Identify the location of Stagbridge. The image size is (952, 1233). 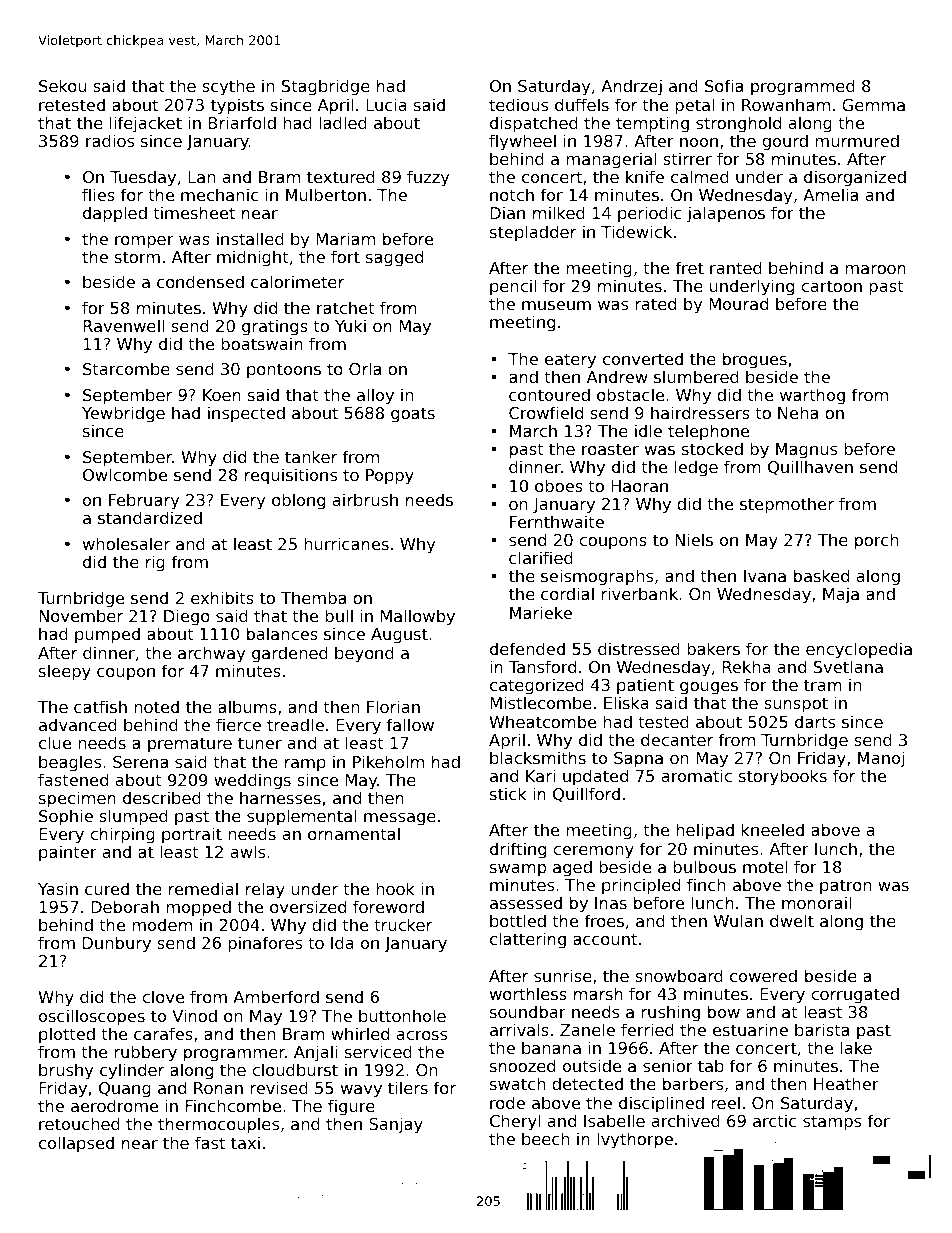
(326, 87).
